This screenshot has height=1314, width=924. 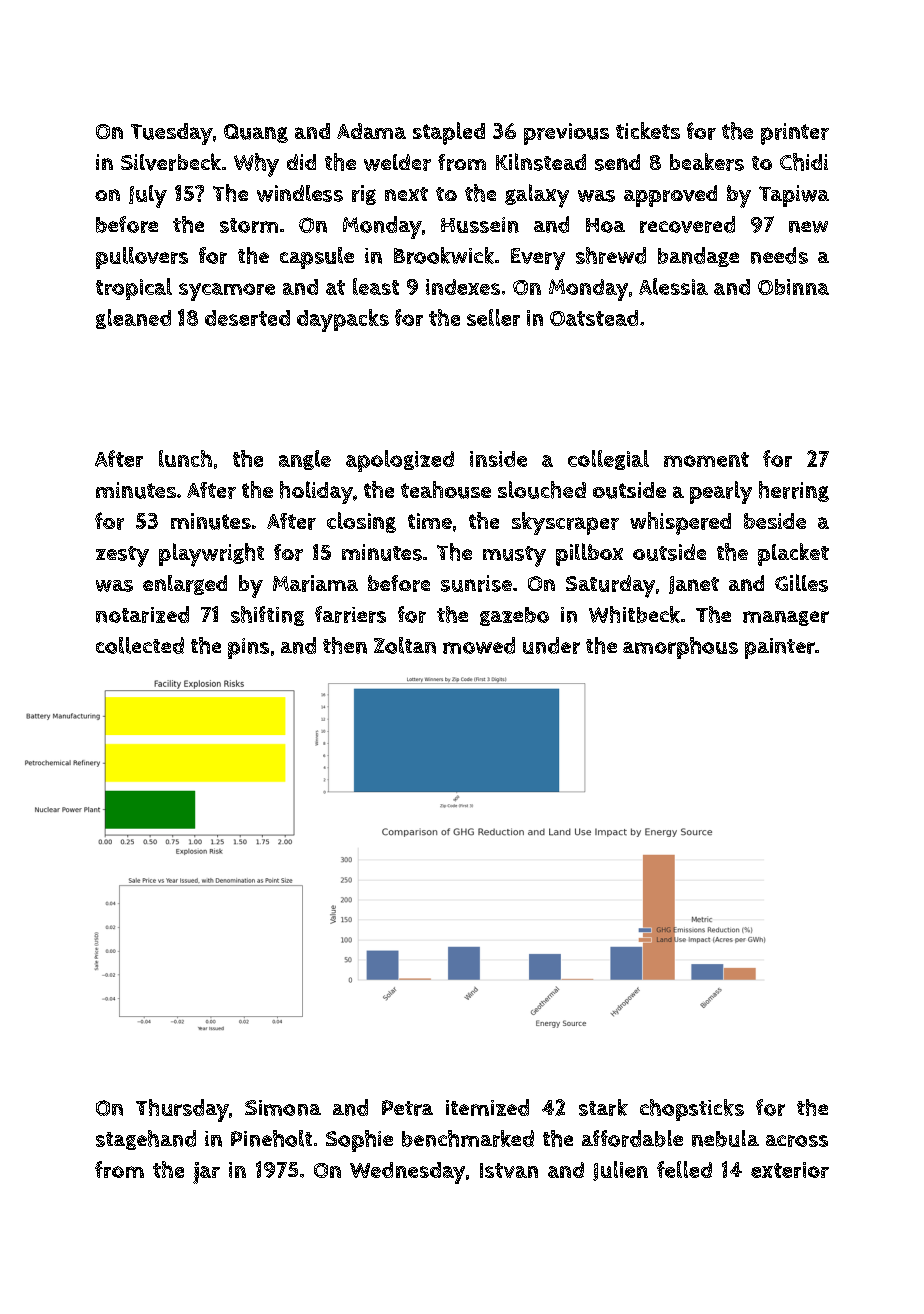 I want to click on Whitbeck, so click(x=634, y=614).
